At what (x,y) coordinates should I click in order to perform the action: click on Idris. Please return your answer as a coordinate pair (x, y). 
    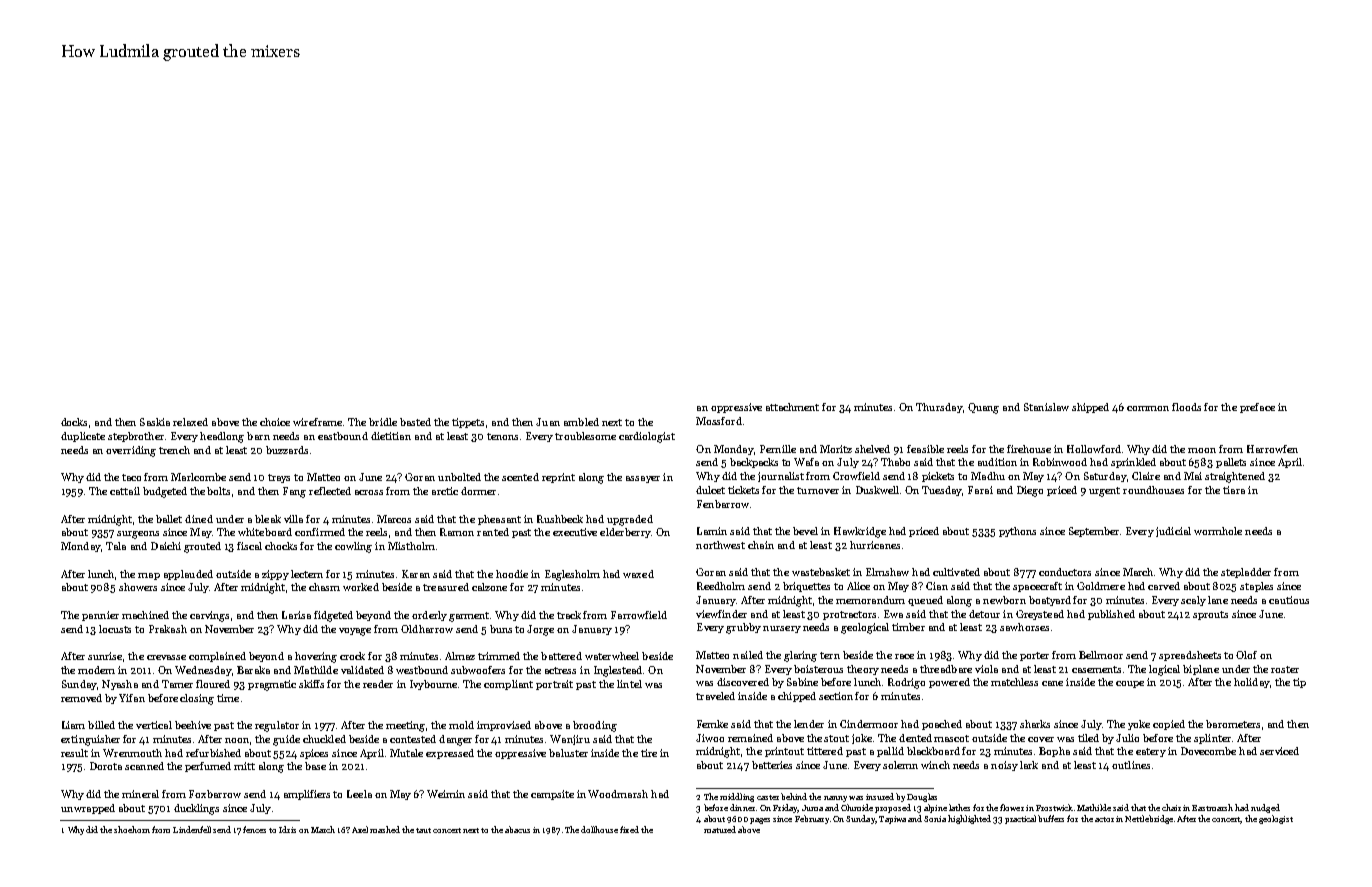
    Looking at the image, I should click on (287, 829).
